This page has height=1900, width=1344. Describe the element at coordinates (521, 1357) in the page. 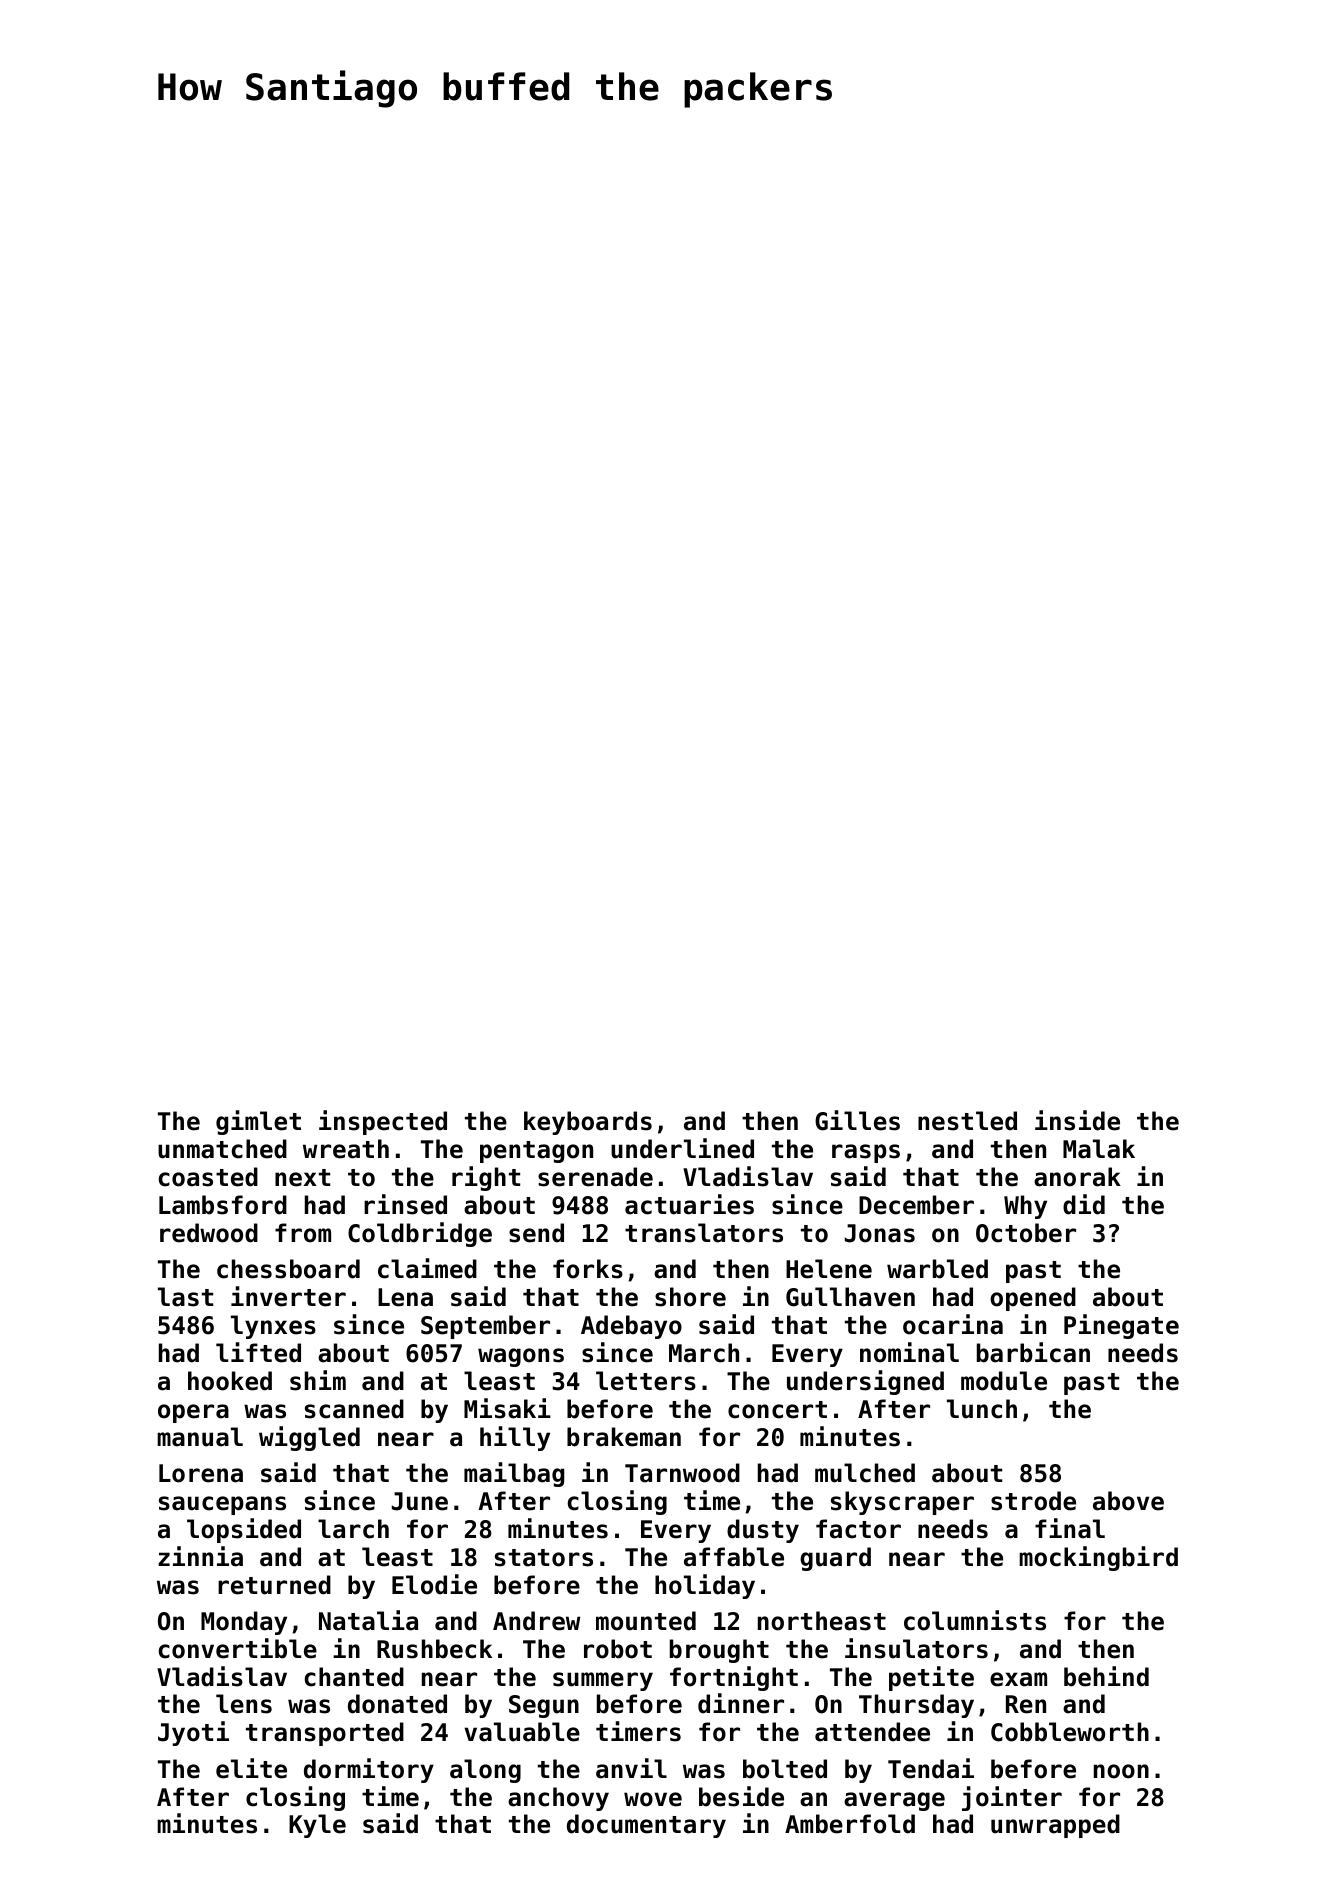

I see `wagons` at that location.
